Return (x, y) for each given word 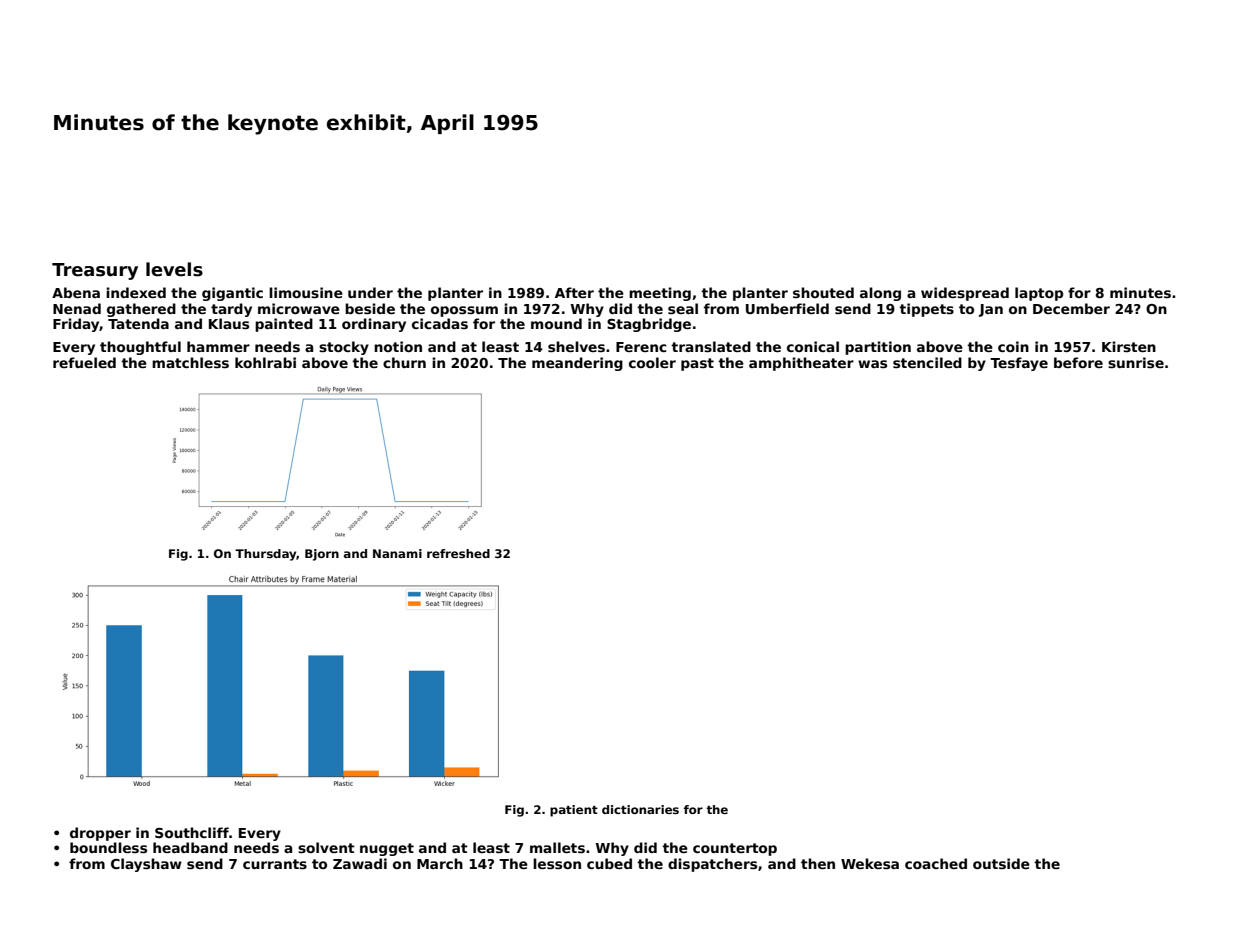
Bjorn (322, 555)
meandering (577, 364)
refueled (84, 362)
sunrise (1136, 362)
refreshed (458, 553)
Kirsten (1129, 346)
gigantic (232, 294)
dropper (100, 834)
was (872, 364)
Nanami (397, 553)
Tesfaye (1019, 364)
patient (574, 811)
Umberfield (787, 308)
